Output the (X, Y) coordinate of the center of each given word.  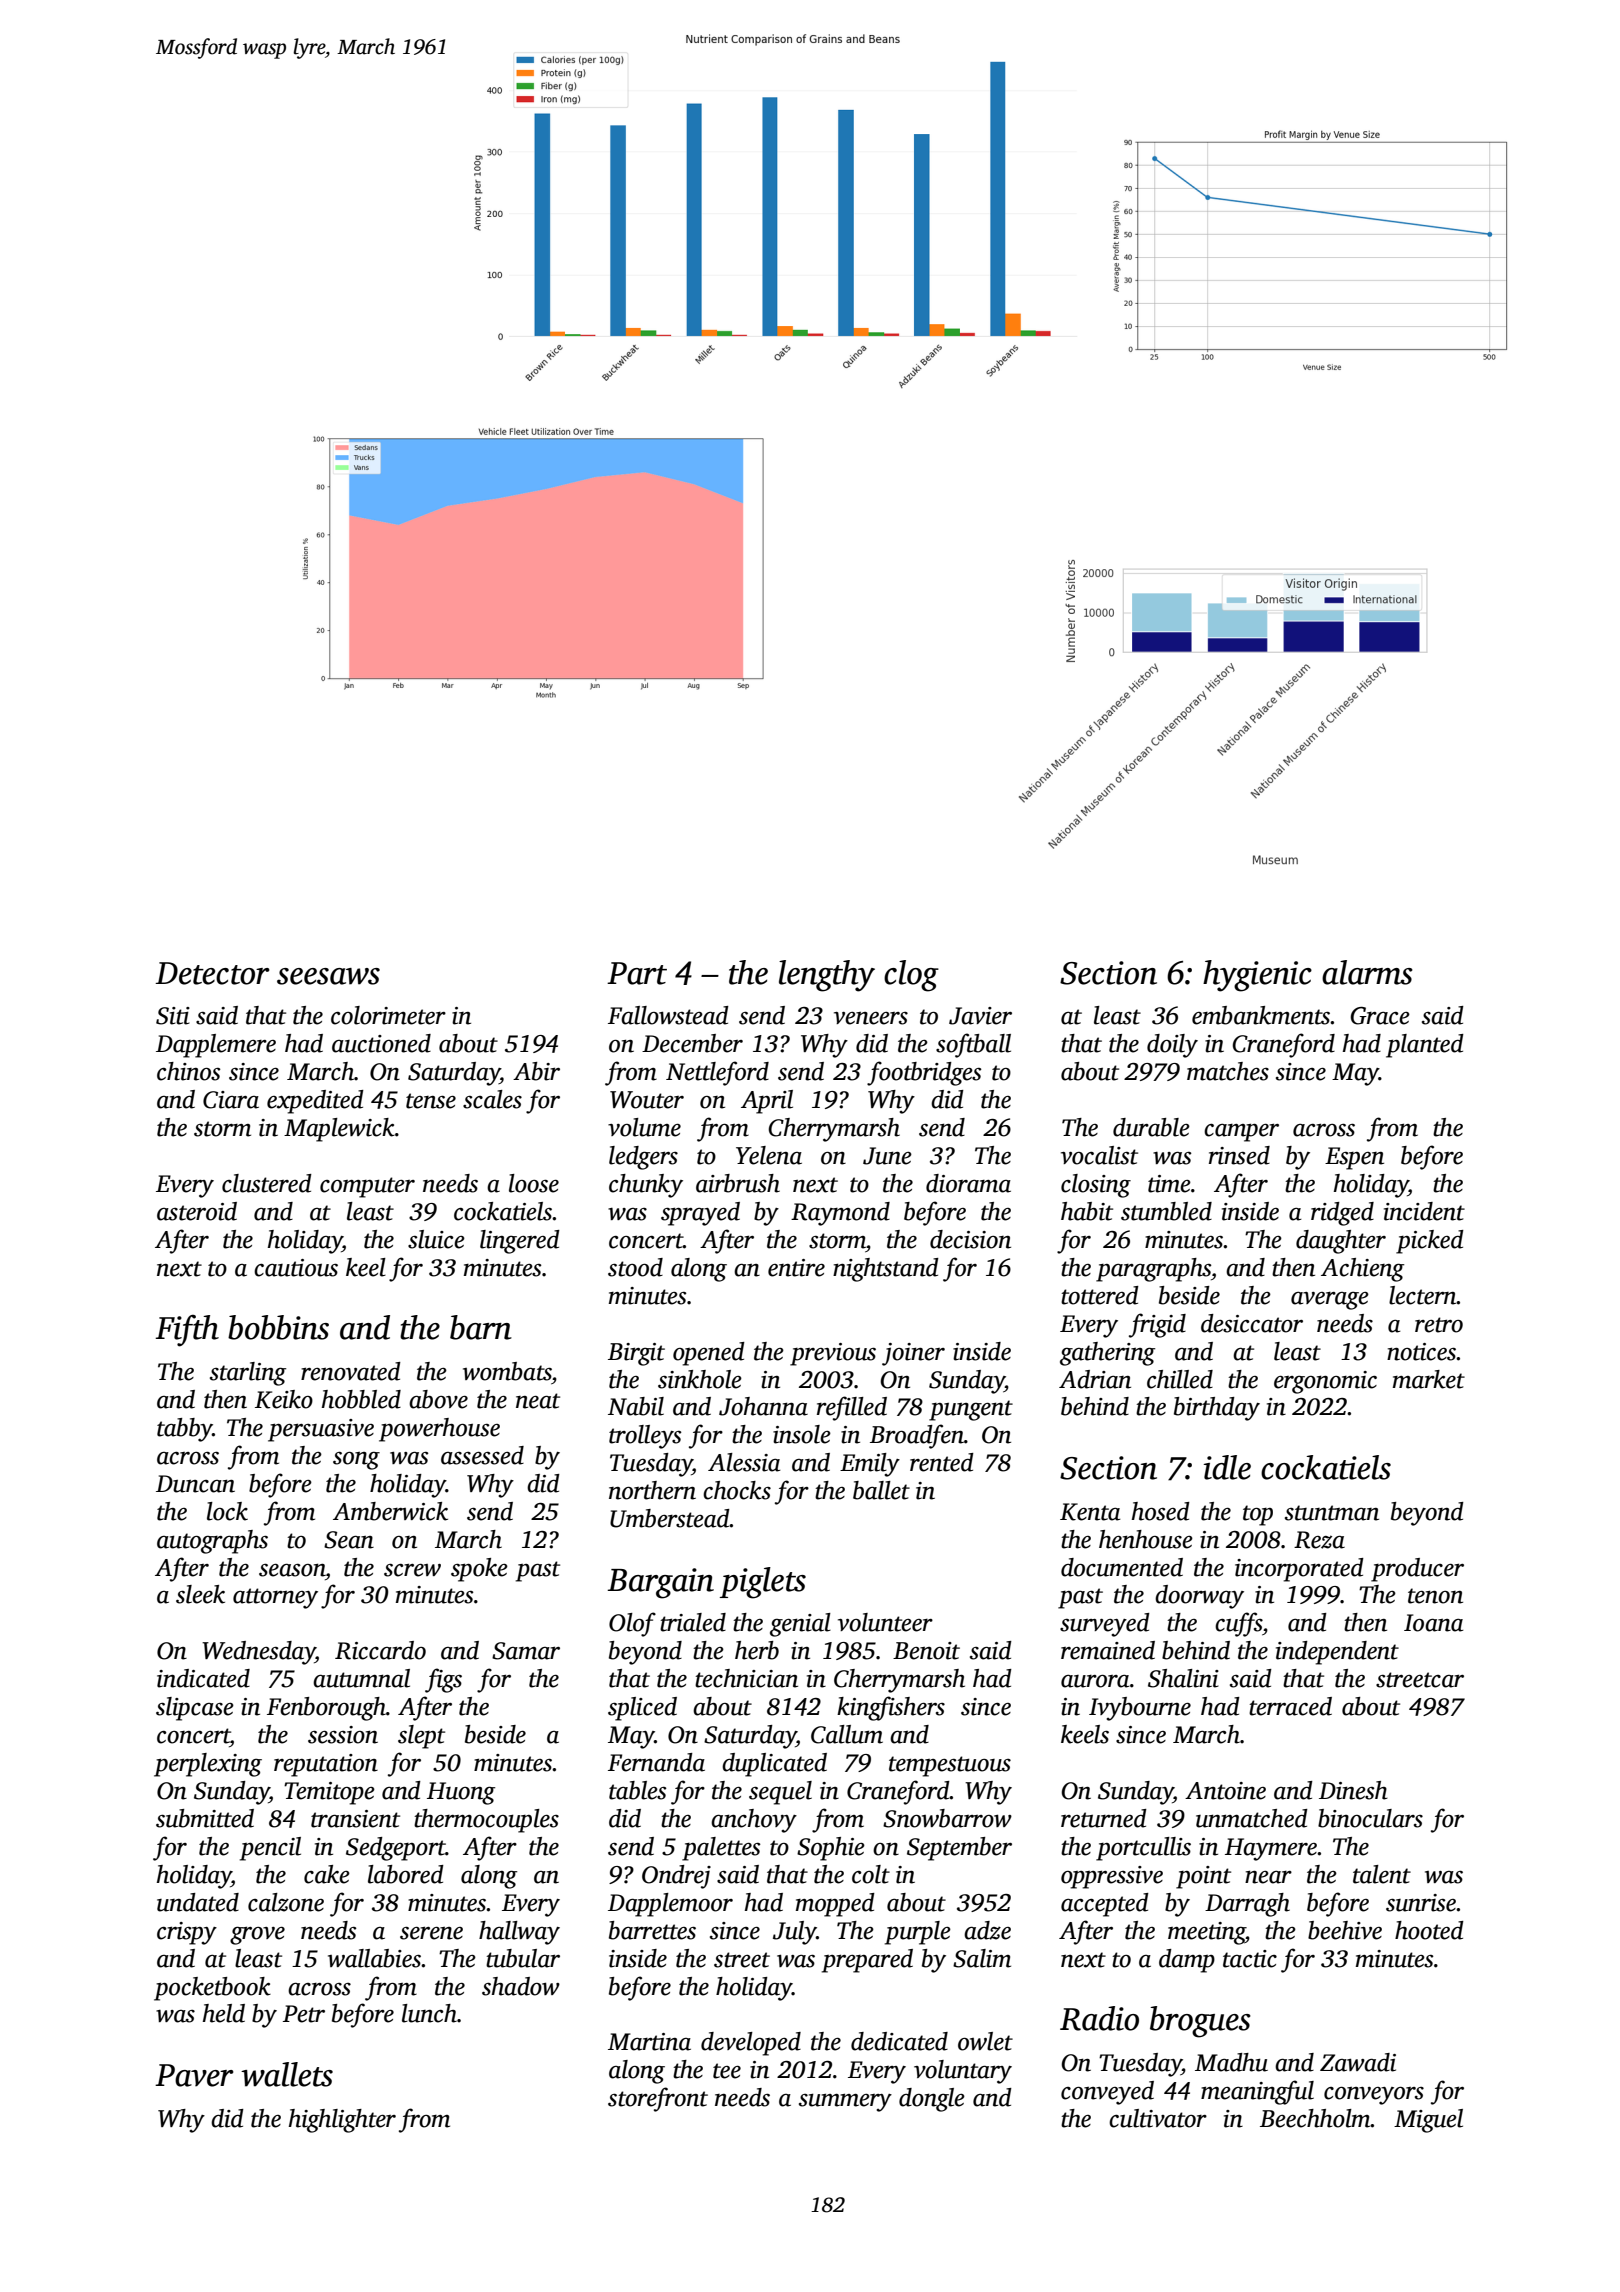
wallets (287, 2074)
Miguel (1428, 2121)
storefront (658, 2099)
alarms (1367, 972)
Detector (212, 973)
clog (911, 976)
